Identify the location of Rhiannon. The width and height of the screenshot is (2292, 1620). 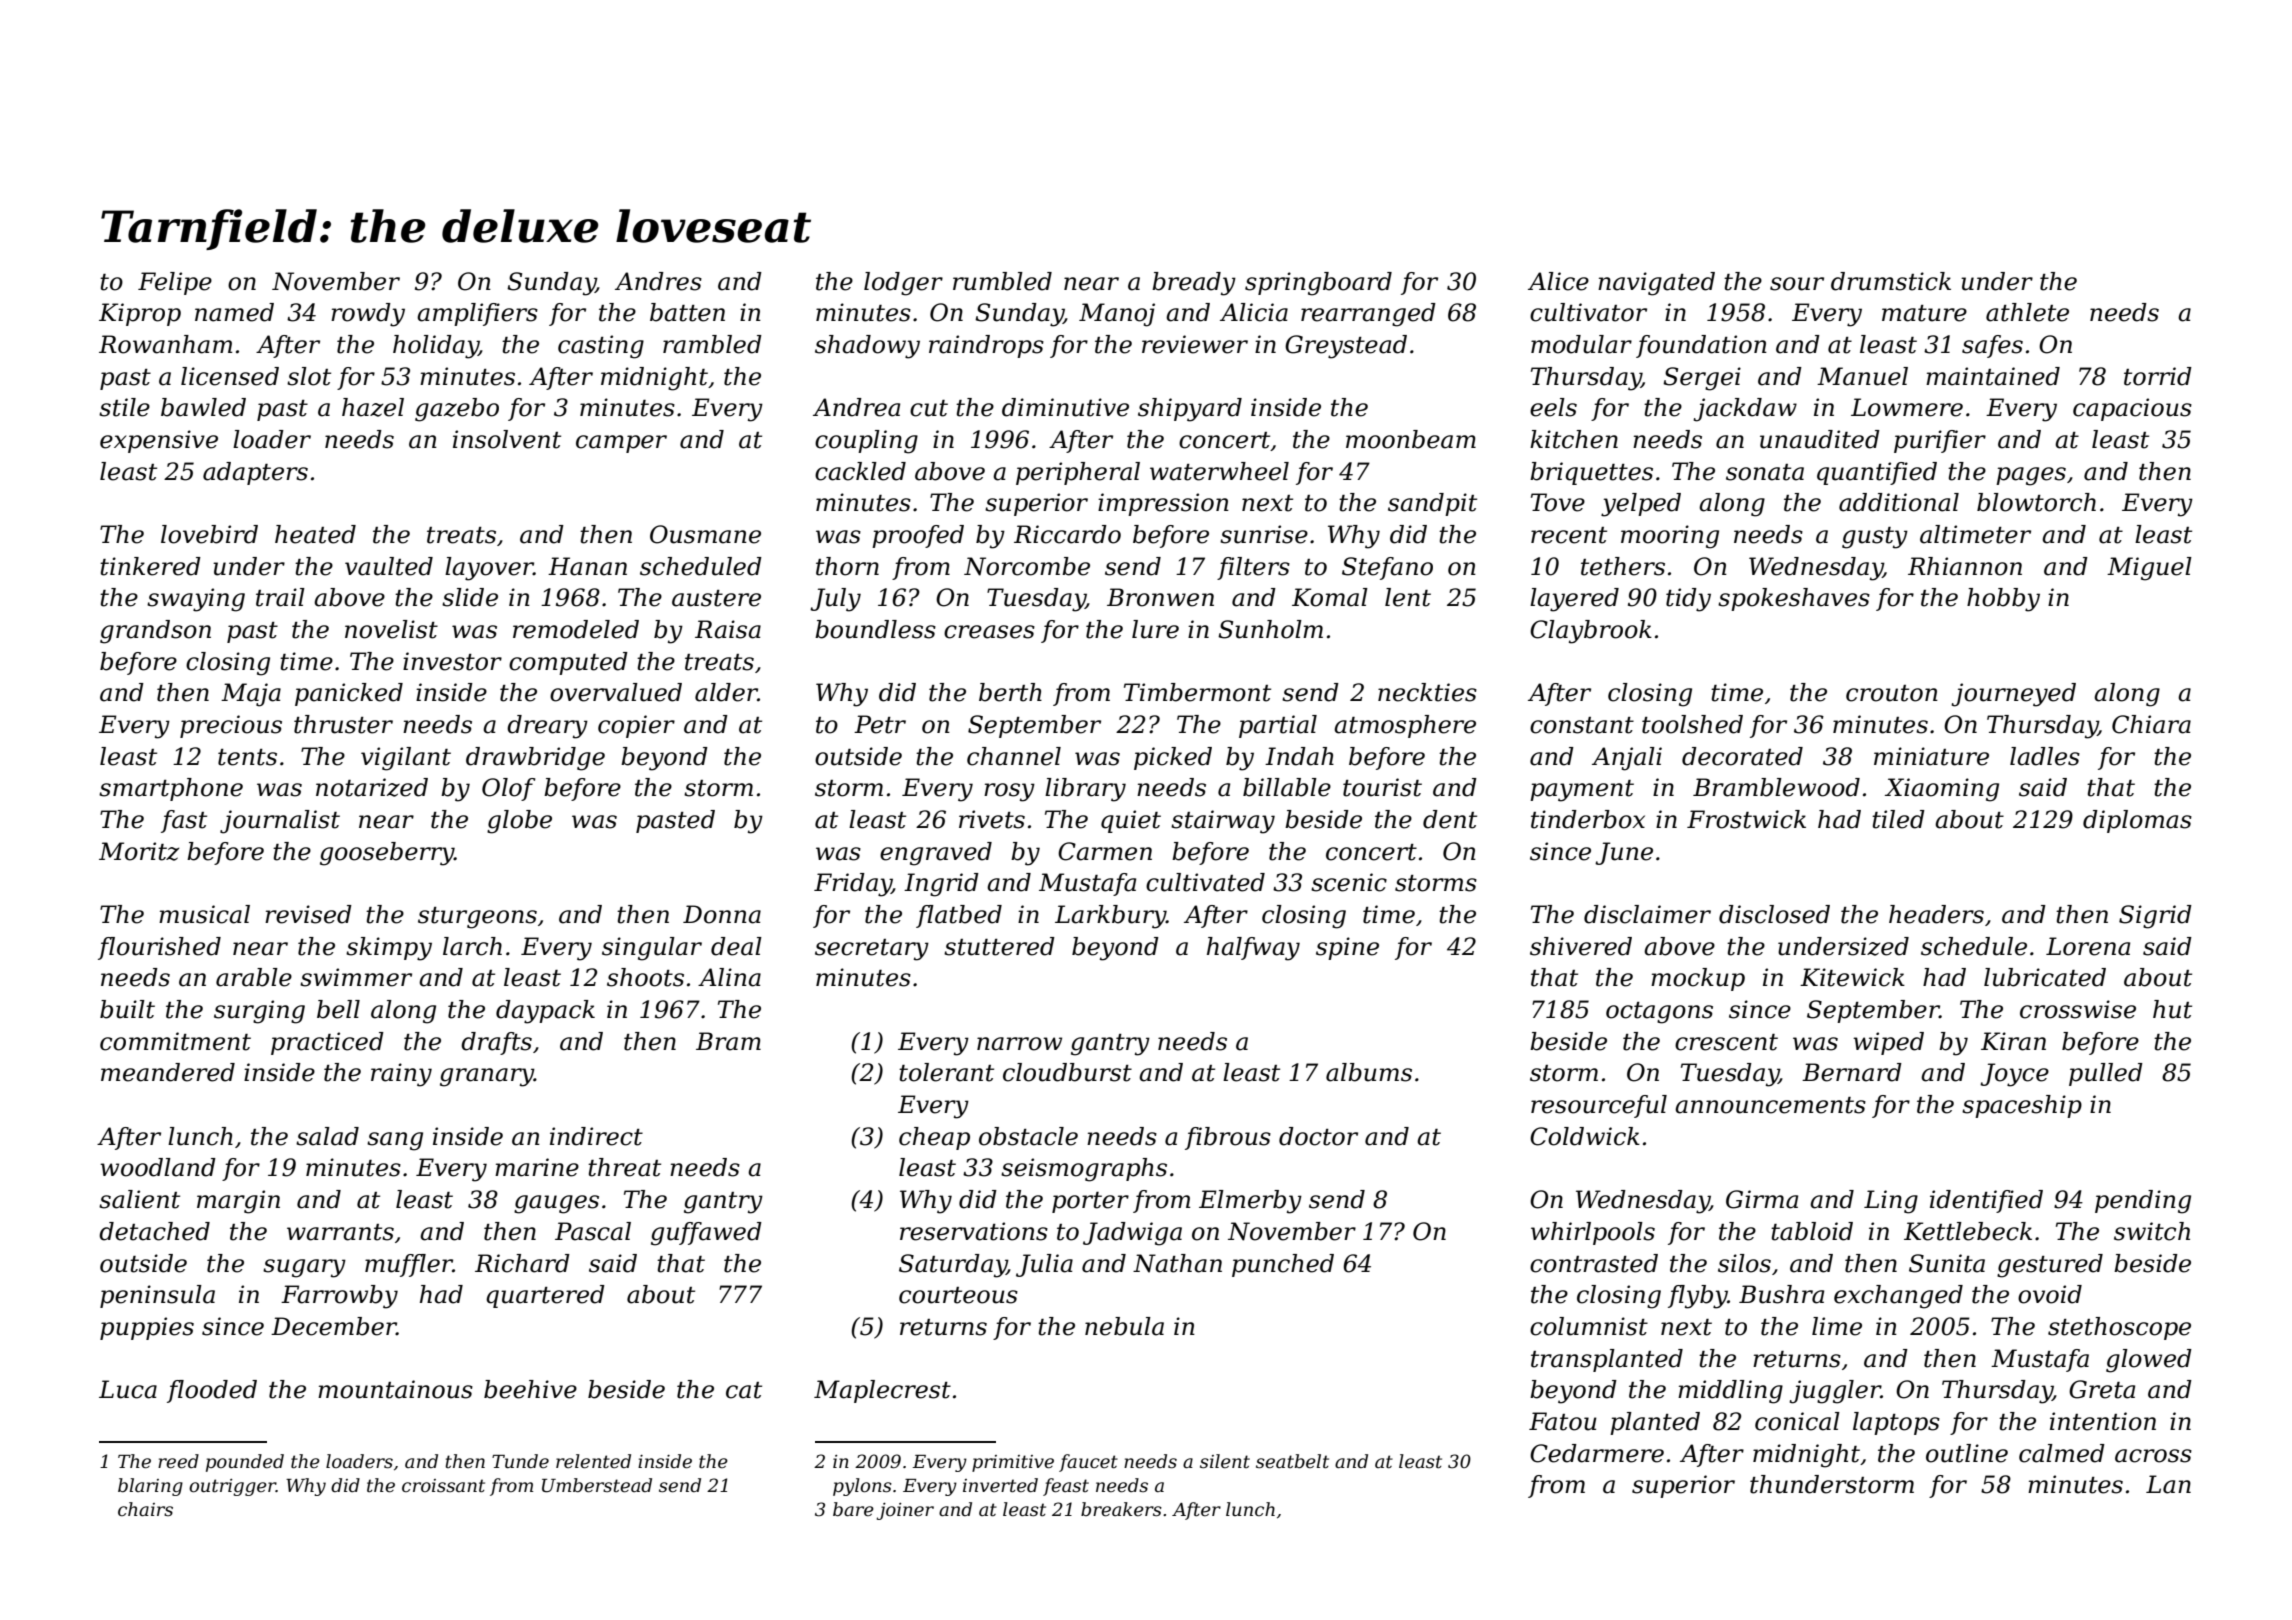
(1965, 566).
